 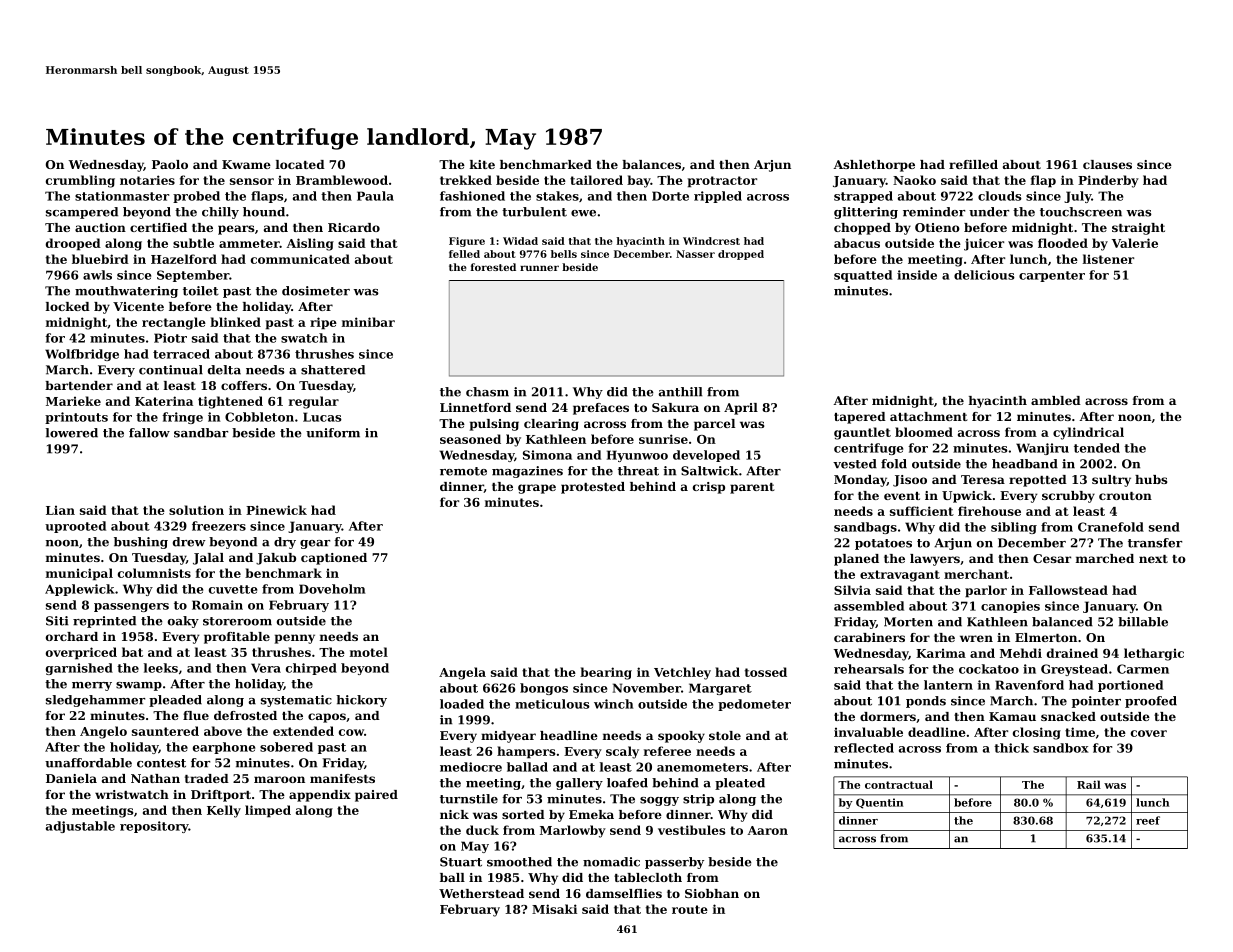 I want to click on hubs, so click(x=1151, y=479).
